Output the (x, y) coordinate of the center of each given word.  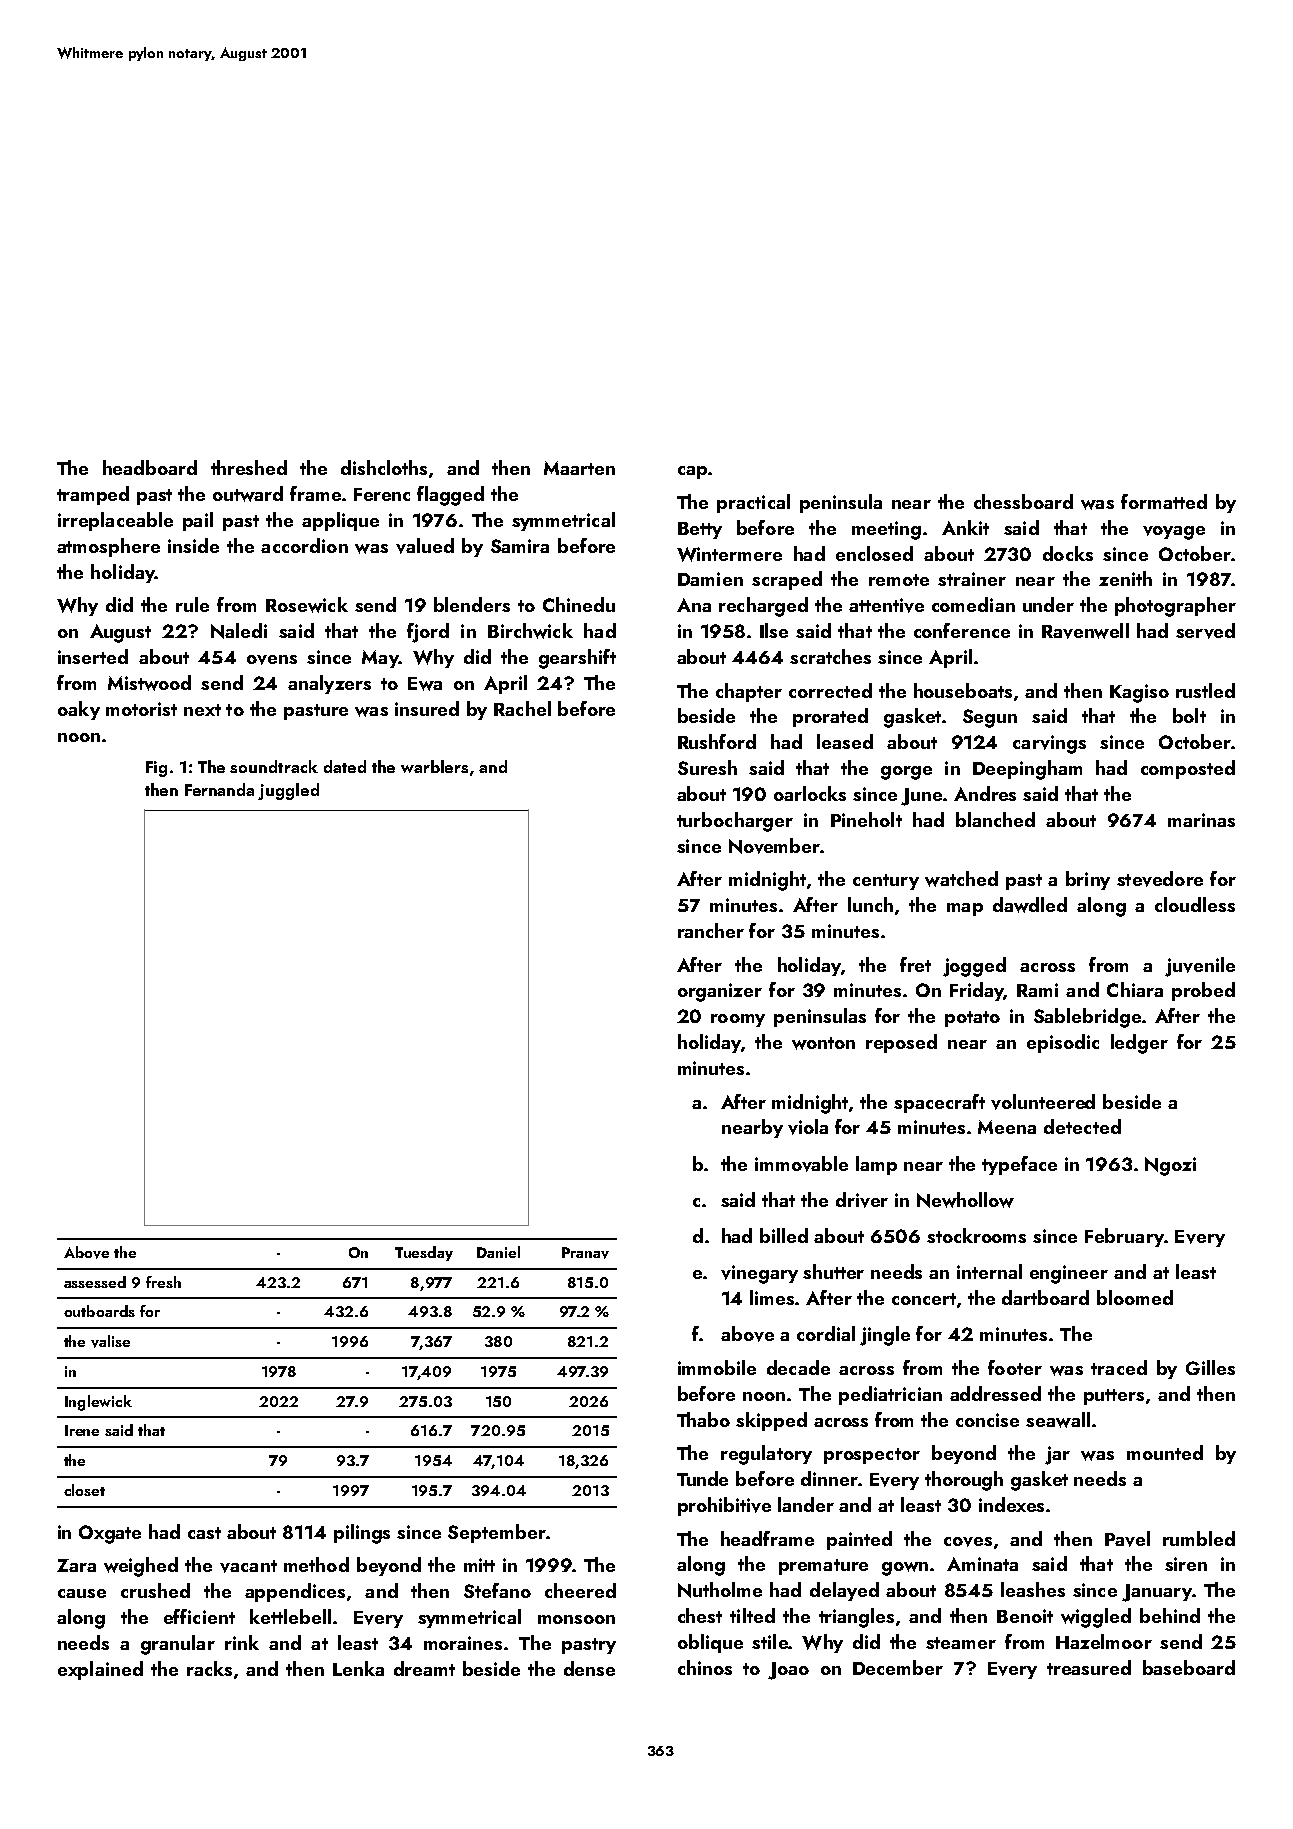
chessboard (1023, 501)
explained (100, 1670)
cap (692, 472)
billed (784, 1235)
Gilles (1210, 1367)
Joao (788, 1671)
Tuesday (424, 1253)
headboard (150, 467)
